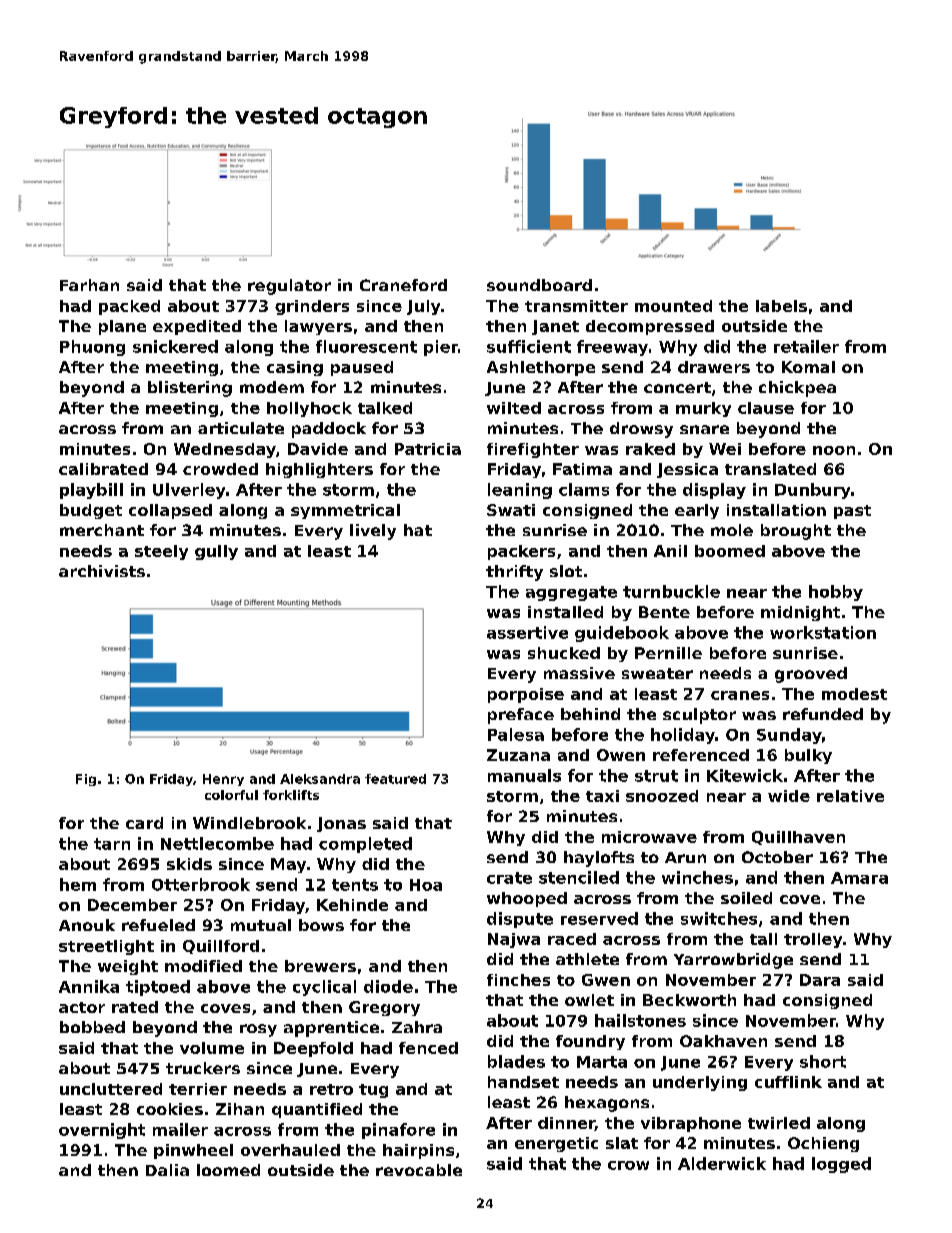 This screenshot has height=1233, width=952. I want to click on haylofts, so click(599, 859).
